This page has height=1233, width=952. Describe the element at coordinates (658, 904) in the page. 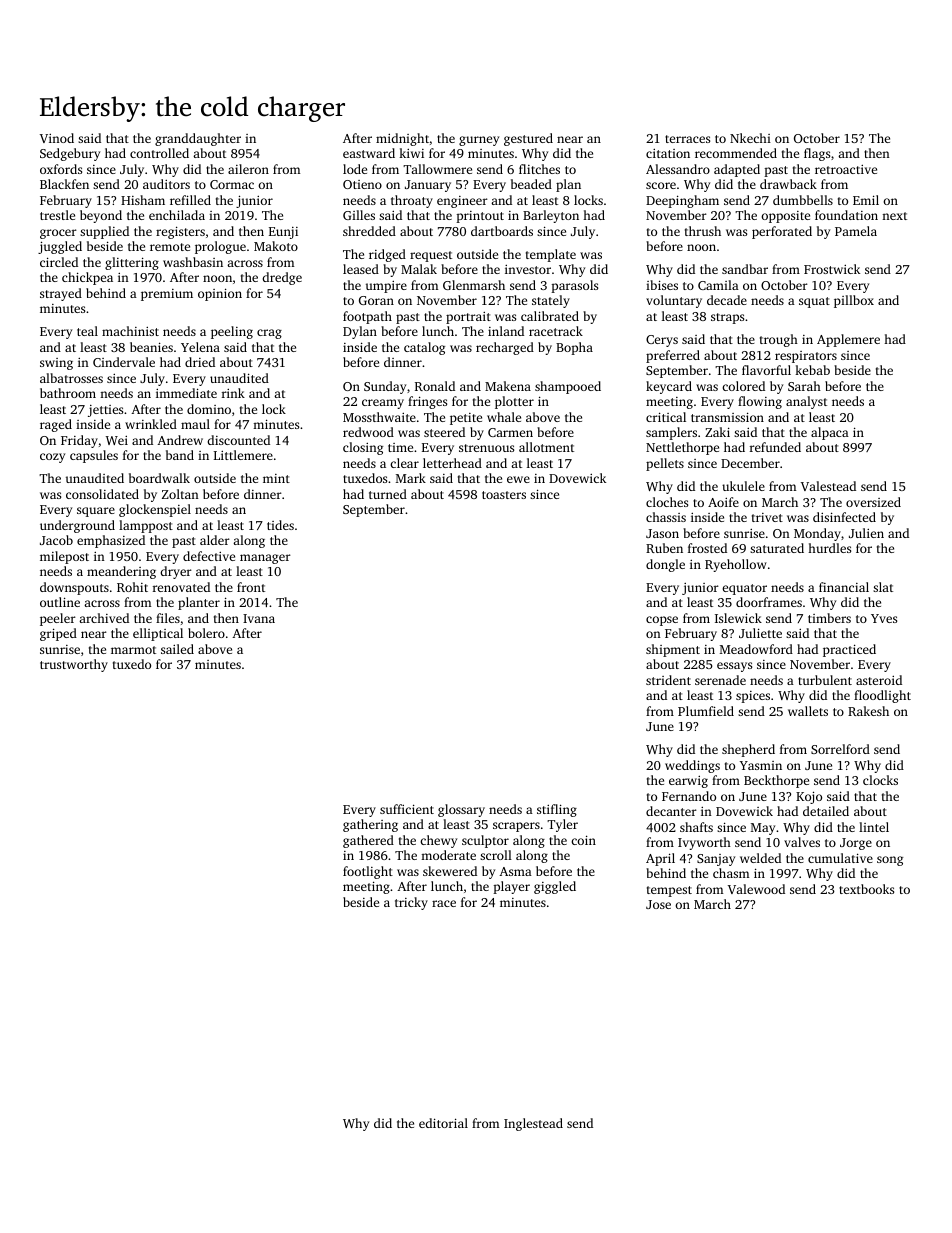

I see `Jose` at that location.
